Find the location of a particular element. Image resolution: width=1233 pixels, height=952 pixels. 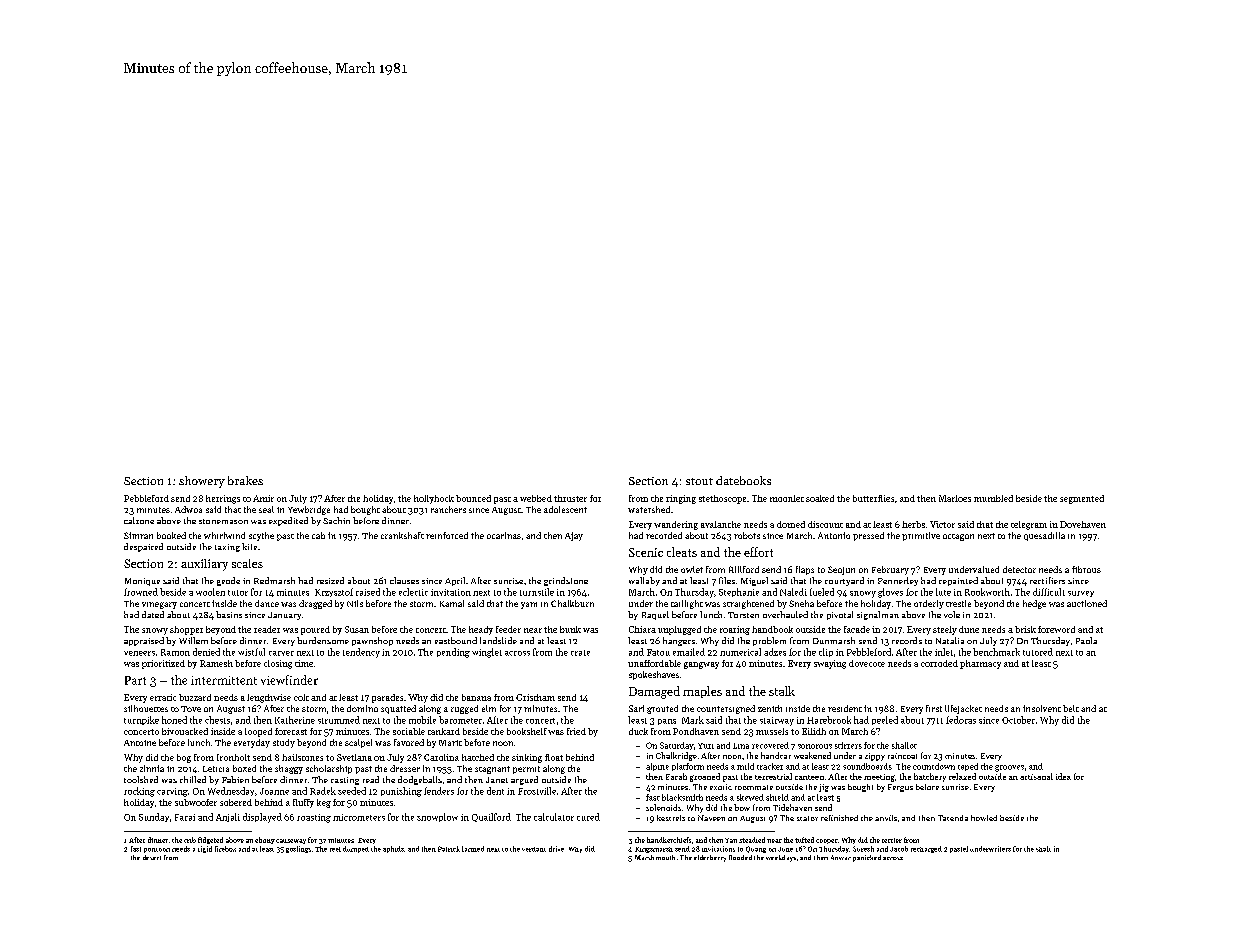

desert is located at coordinates (152, 857).
